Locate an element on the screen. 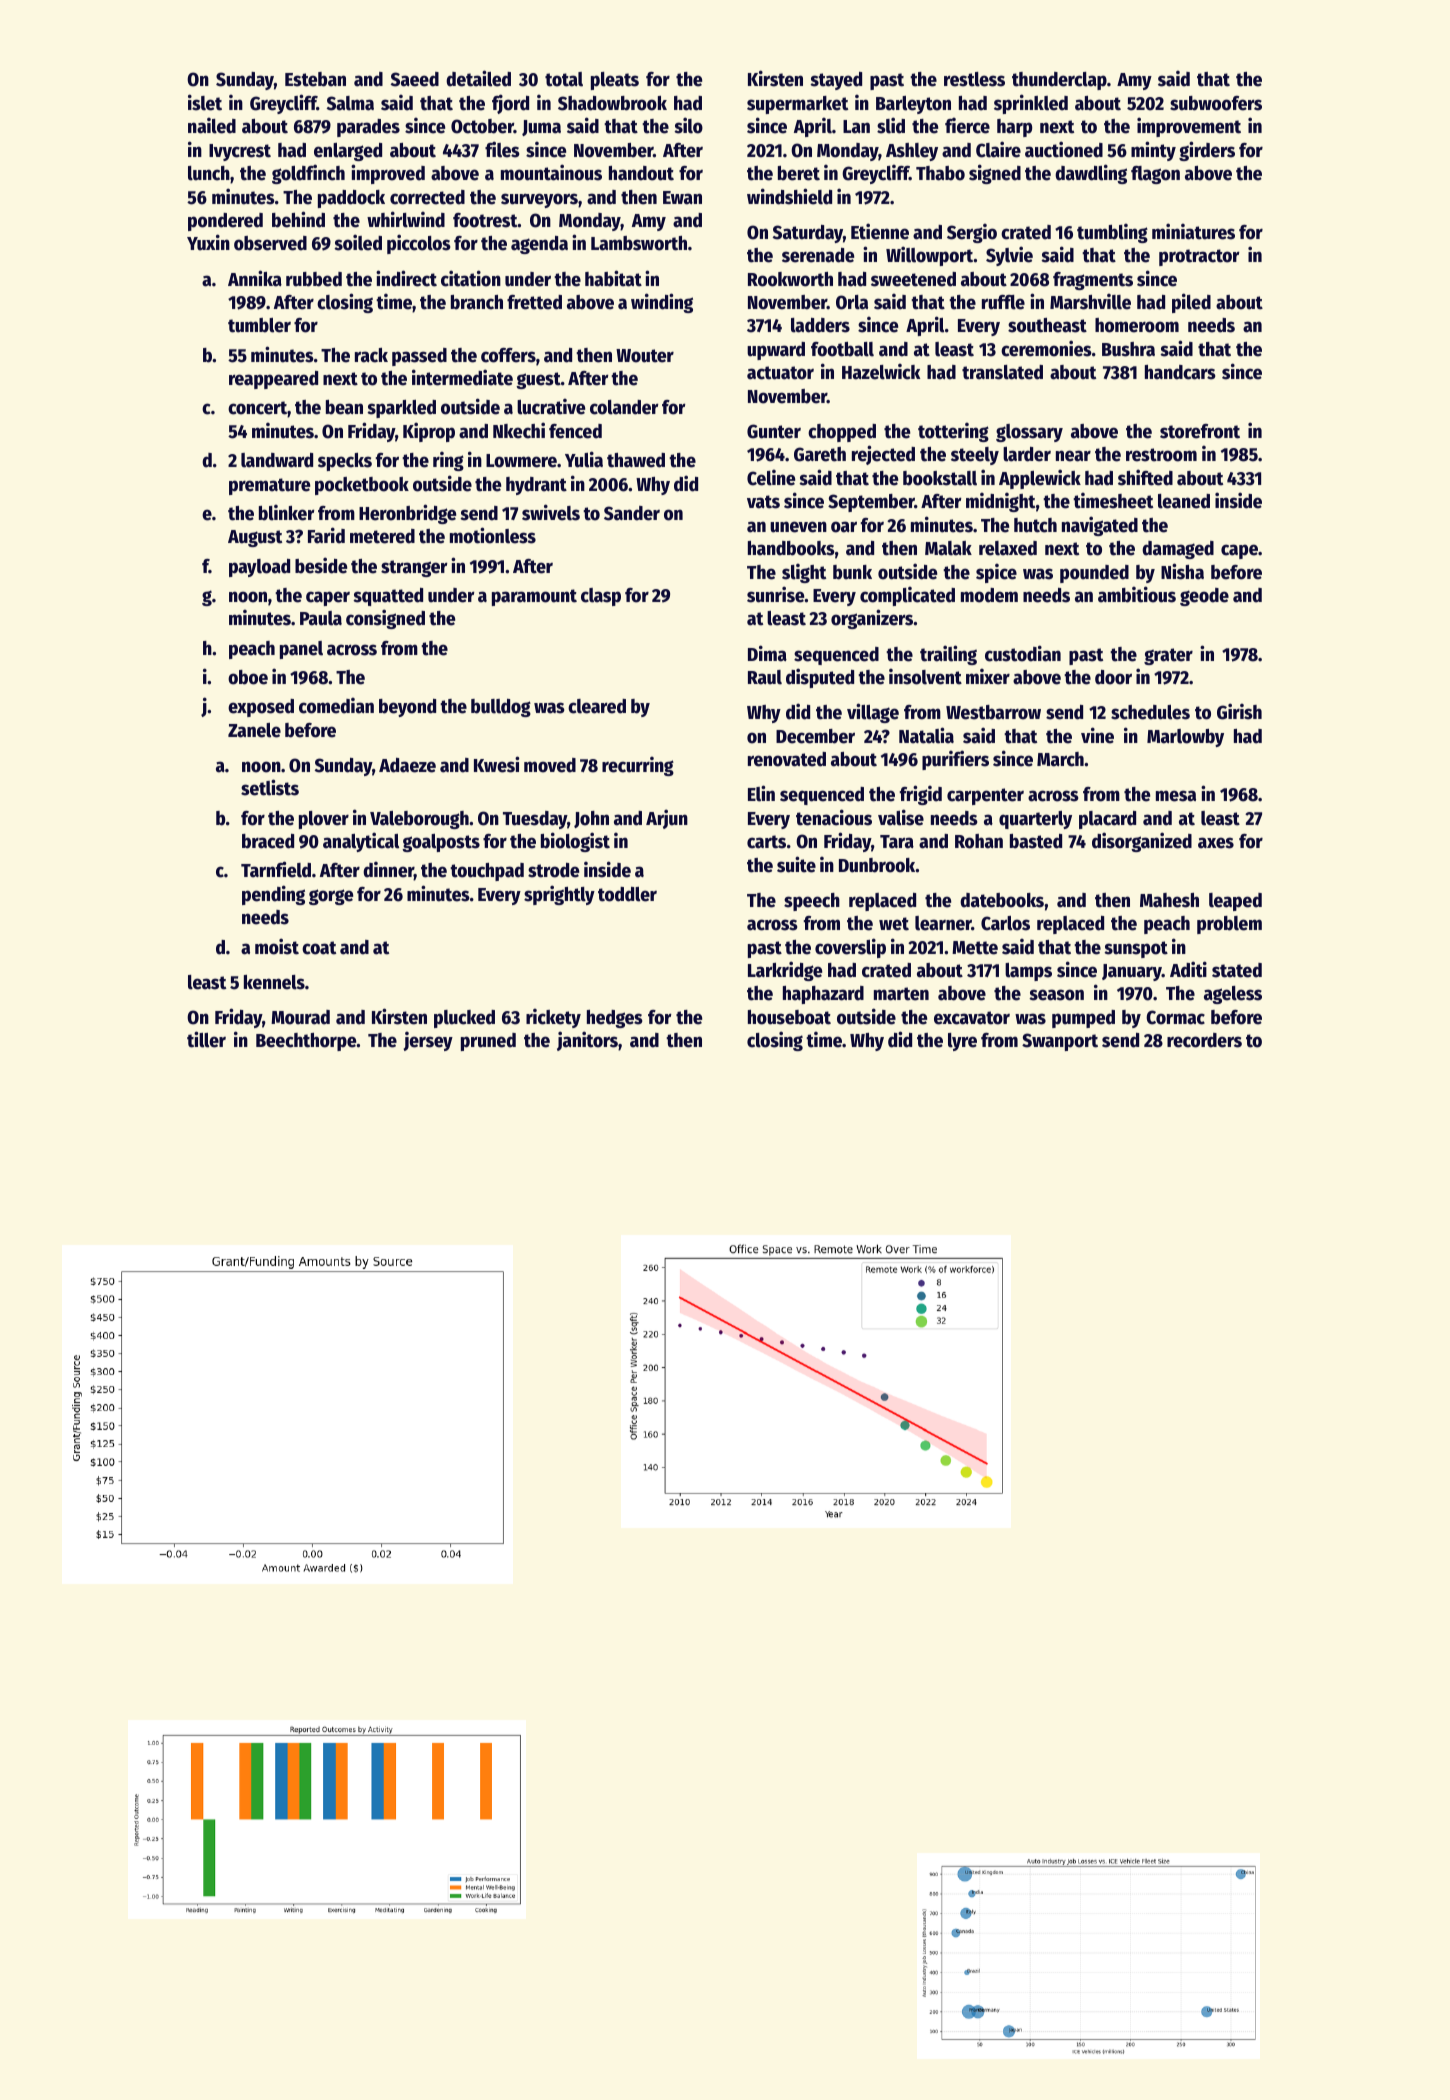 This screenshot has width=1450, height=2100. midnight is located at coordinates (1000, 502).
